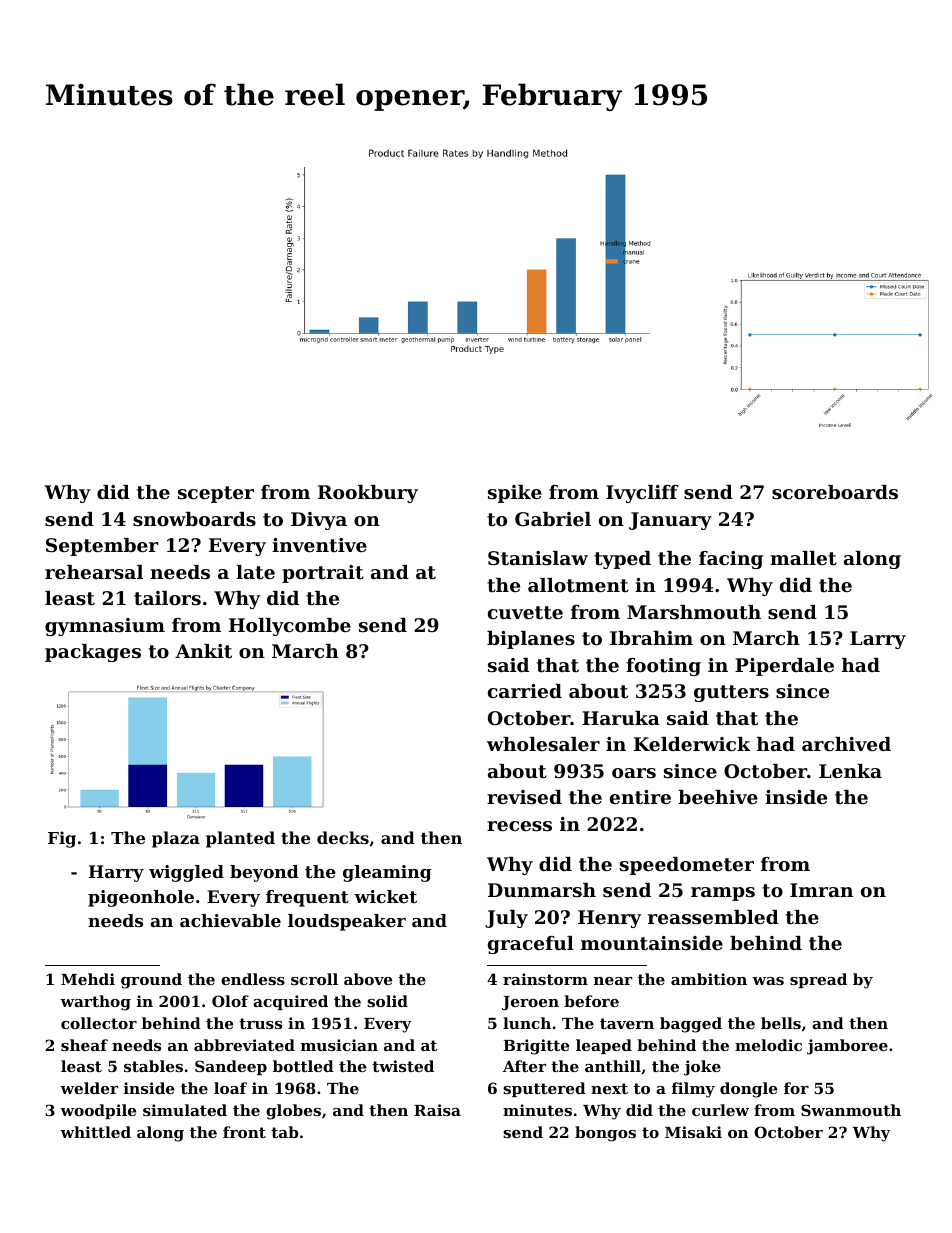 This screenshot has height=1233, width=952. What do you see at coordinates (524, 1066) in the screenshot?
I see `After` at bounding box center [524, 1066].
